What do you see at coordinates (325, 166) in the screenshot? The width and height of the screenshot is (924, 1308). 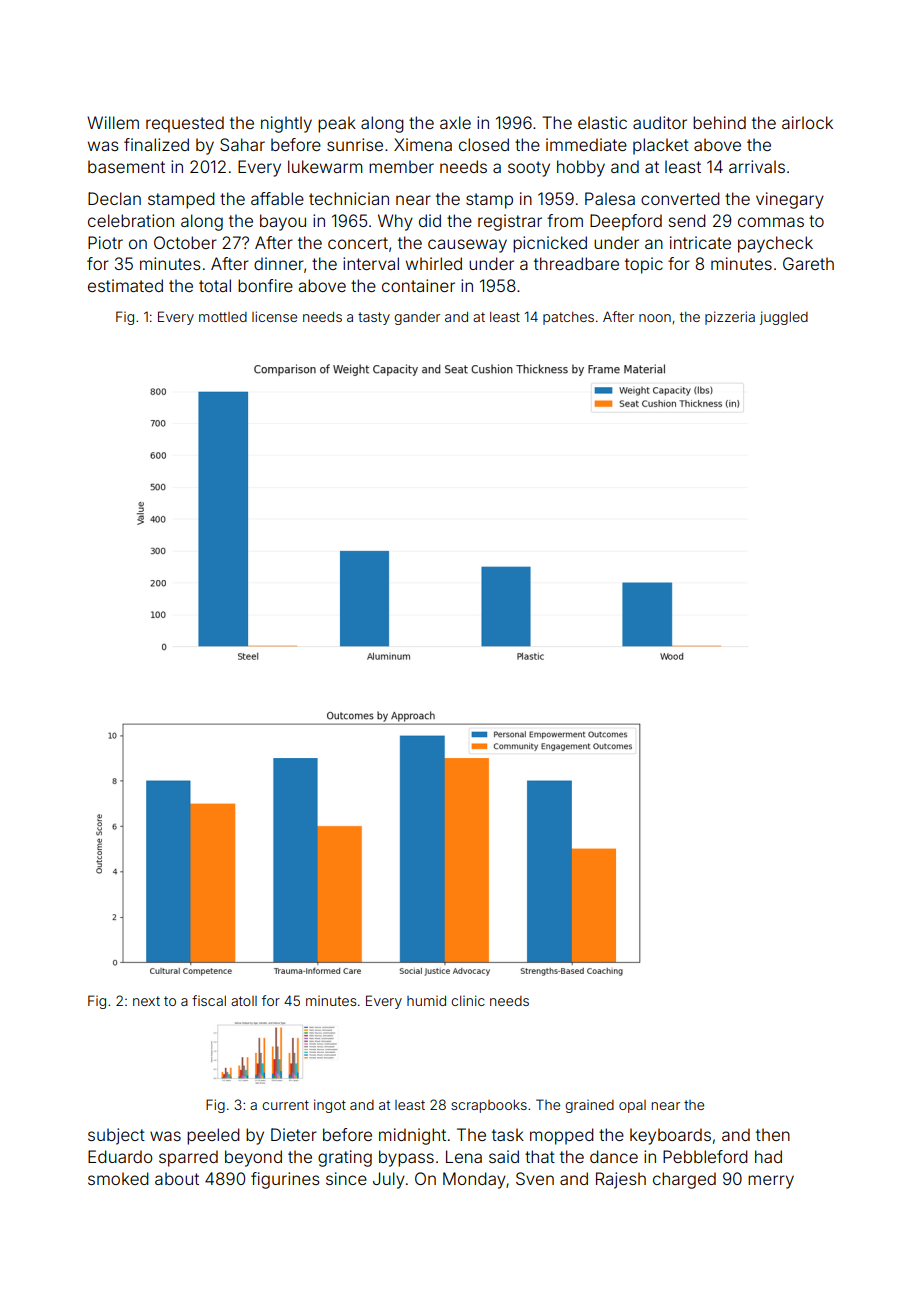 I see `lukewarm` at bounding box center [325, 166].
